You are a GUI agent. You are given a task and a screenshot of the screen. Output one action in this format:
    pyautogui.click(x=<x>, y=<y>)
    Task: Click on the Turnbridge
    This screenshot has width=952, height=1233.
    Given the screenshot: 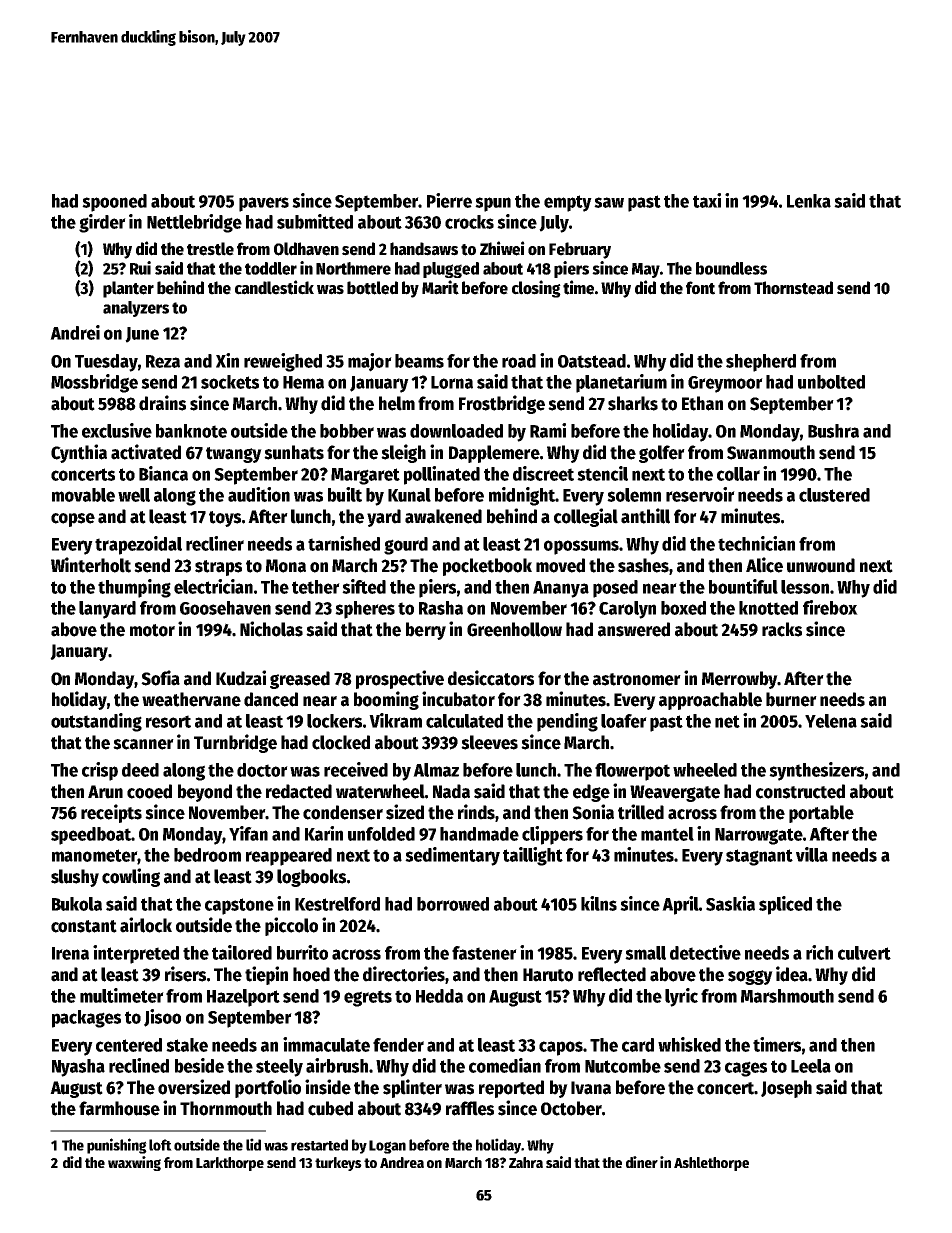 What is the action you would take?
    pyautogui.click(x=235, y=743)
